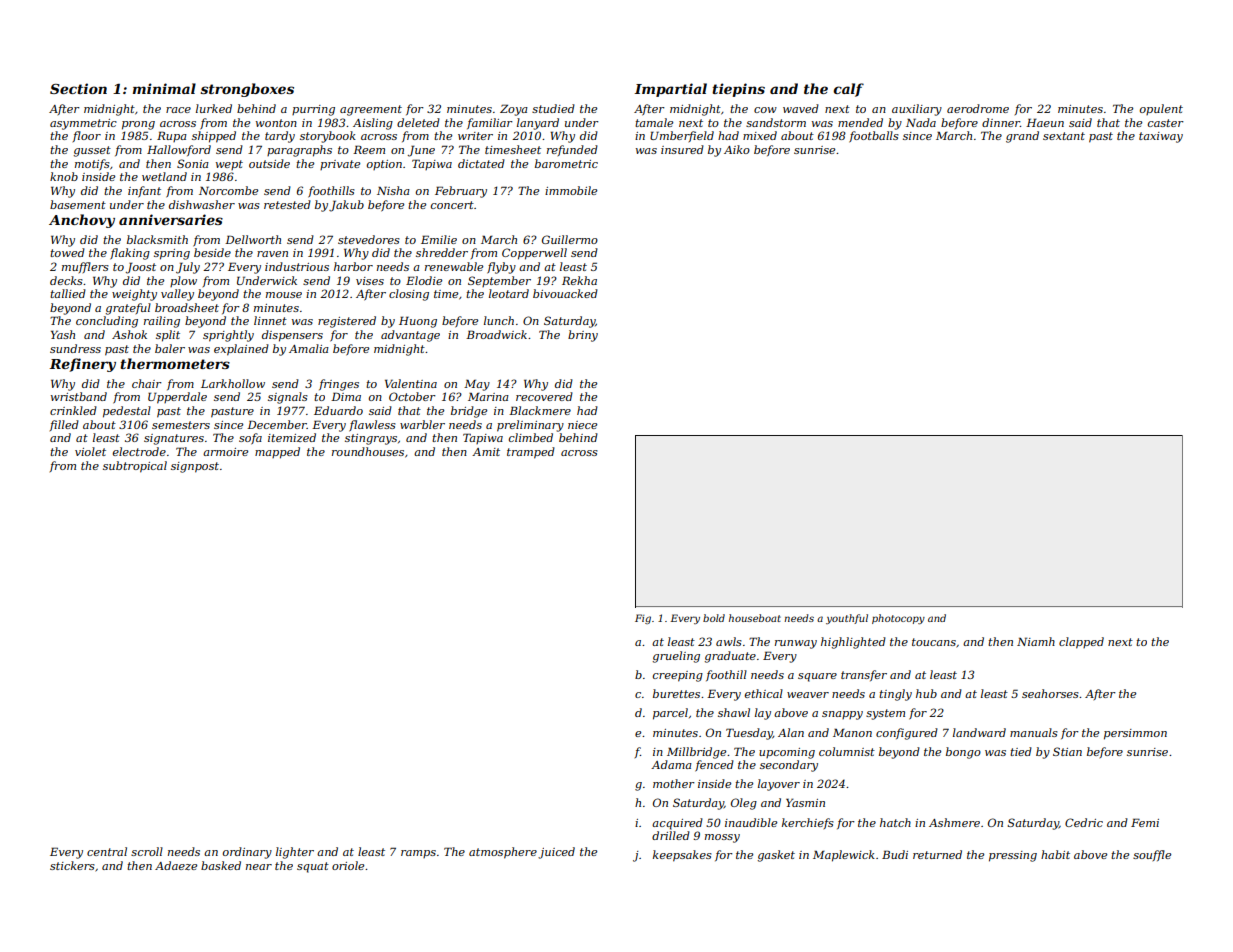  I want to click on strongboxes, so click(247, 90).
